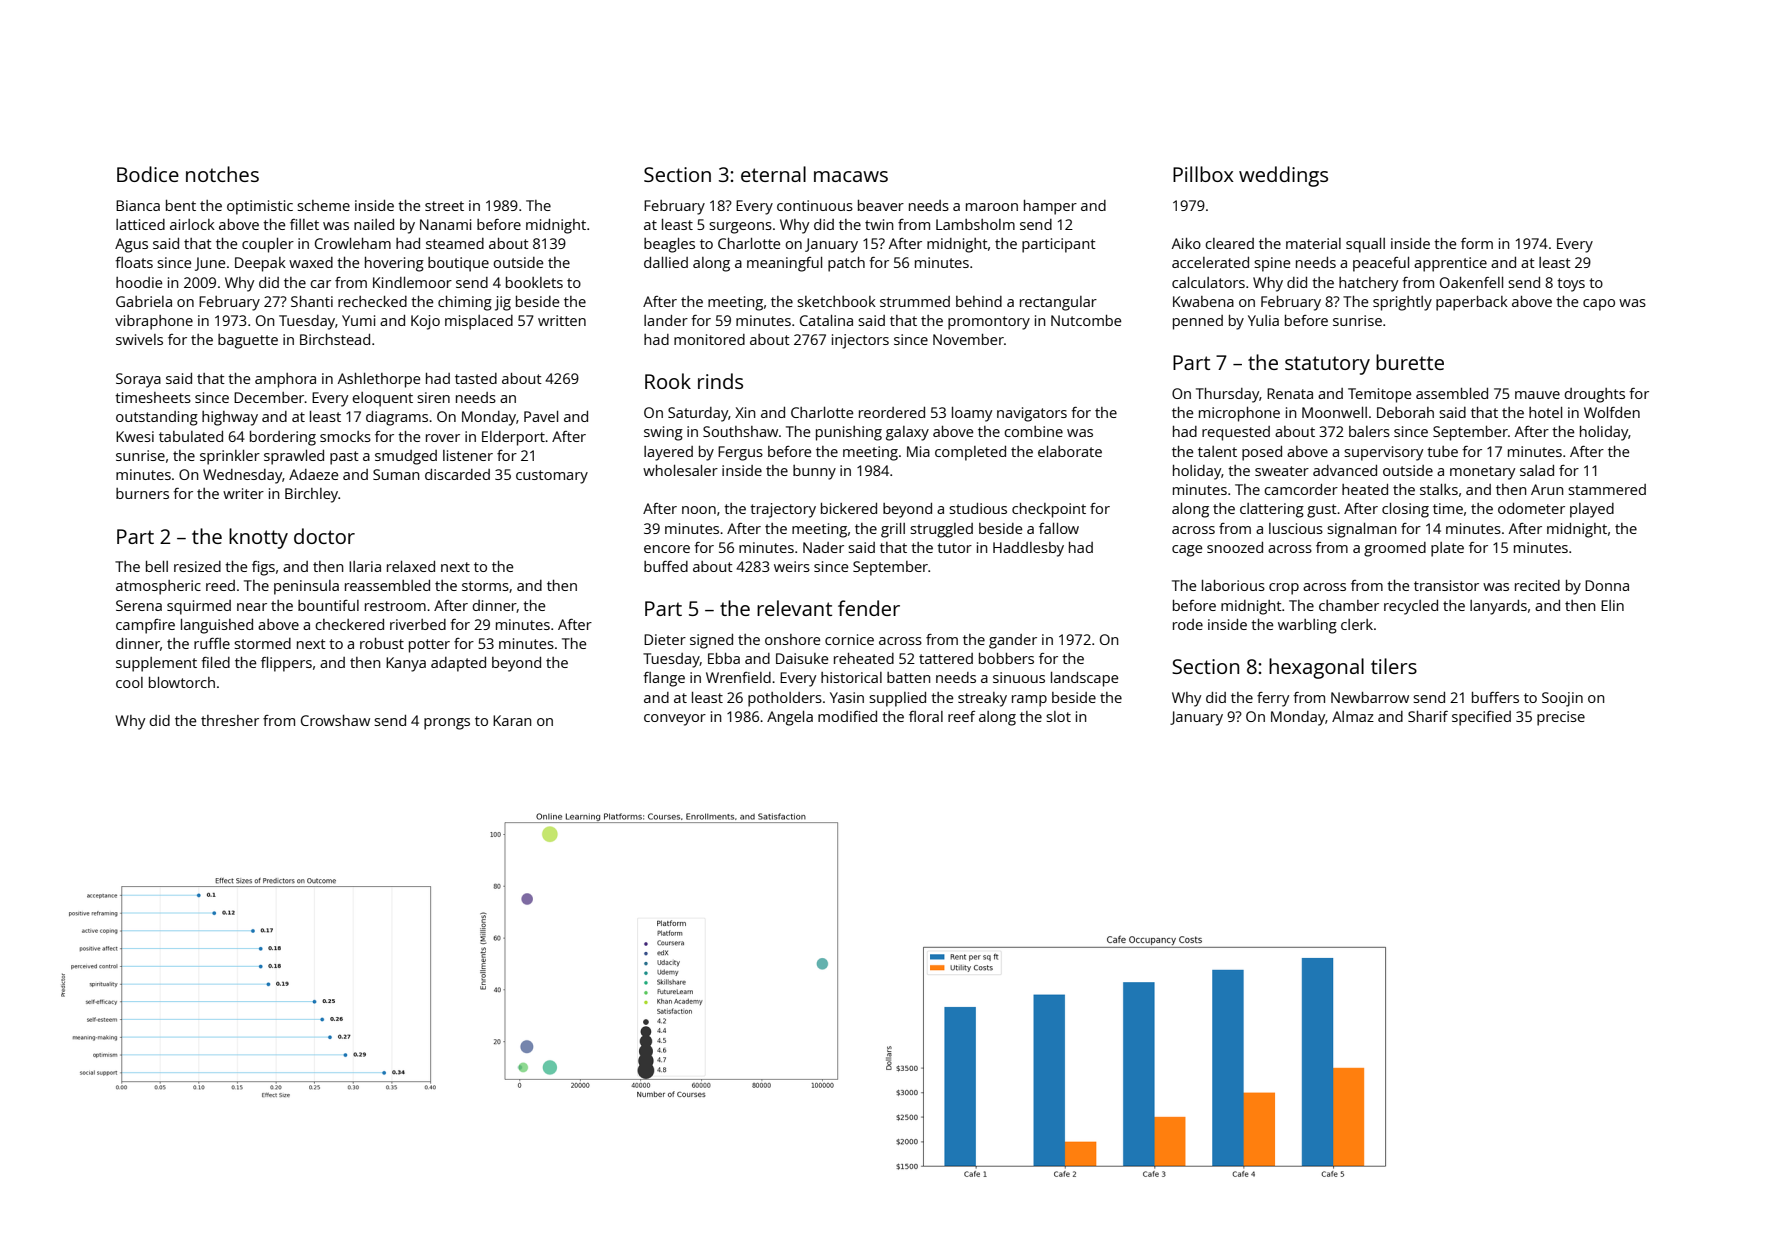 This document has width=1767, height=1250. What do you see at coordinates (1006, 658) in the document?
I see `bobbers` at bounding box center [1006, 658].
